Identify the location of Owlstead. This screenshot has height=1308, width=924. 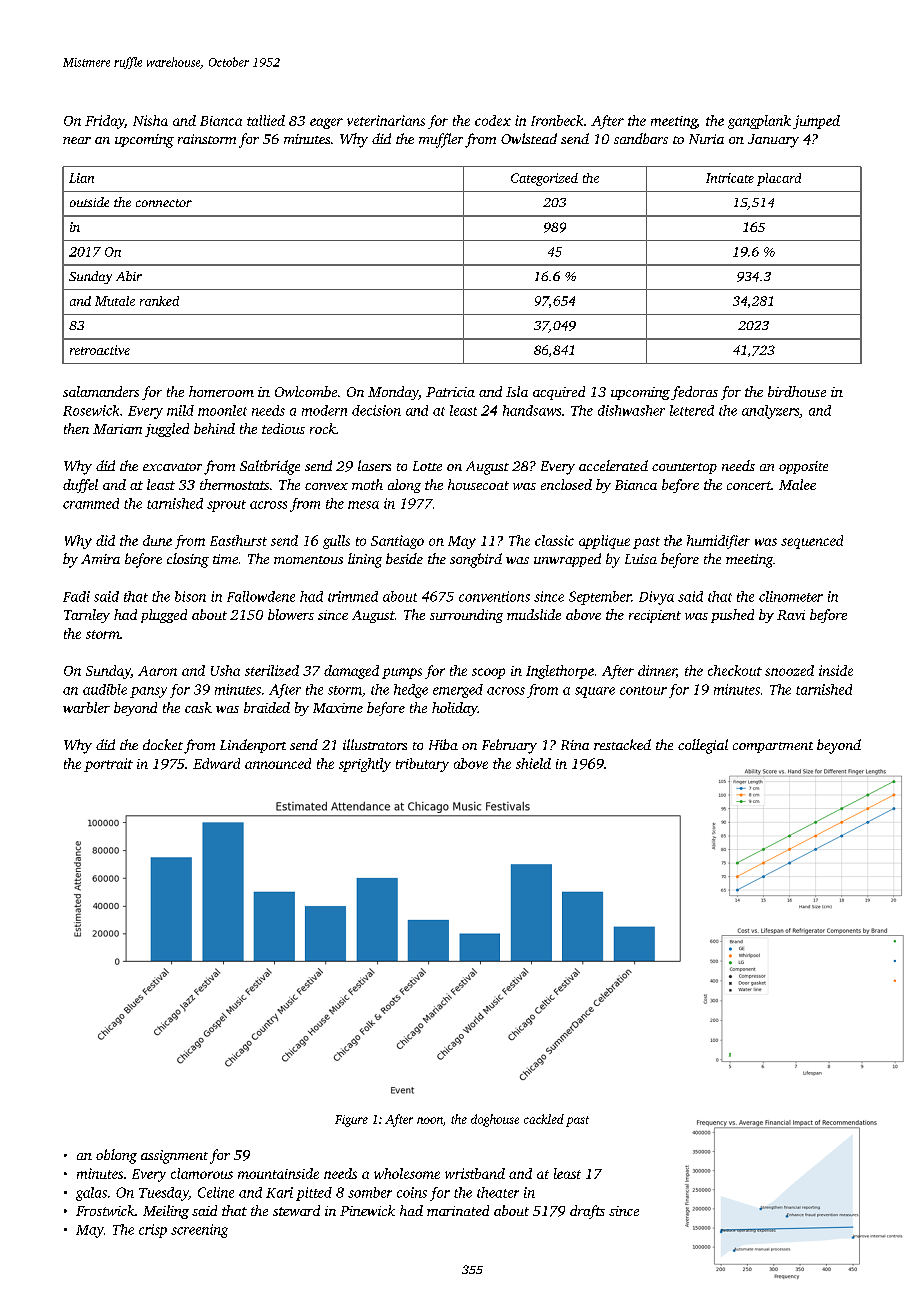
(529, 138).
